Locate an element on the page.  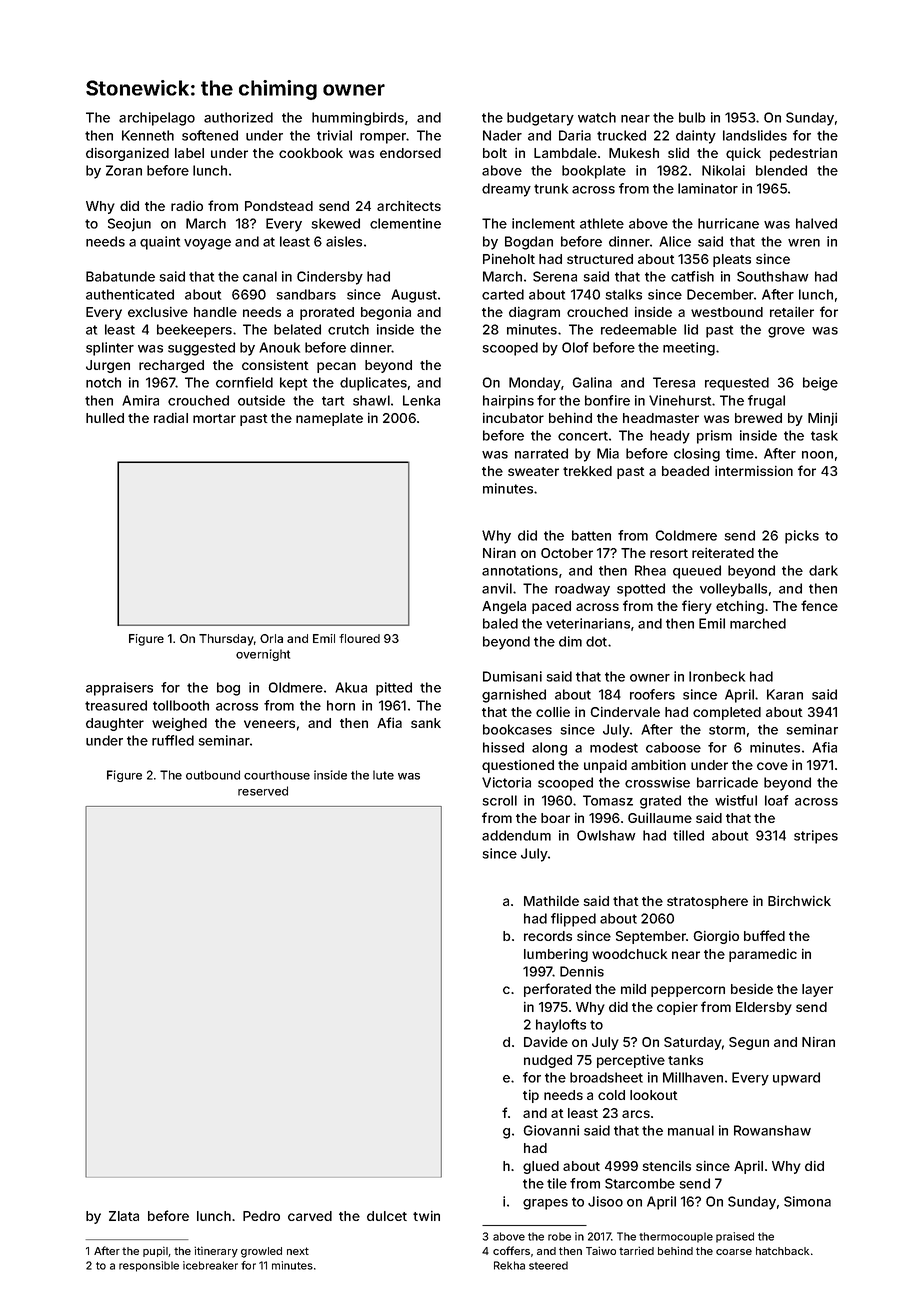
Zlata is located at coordinates (124, 1216).
